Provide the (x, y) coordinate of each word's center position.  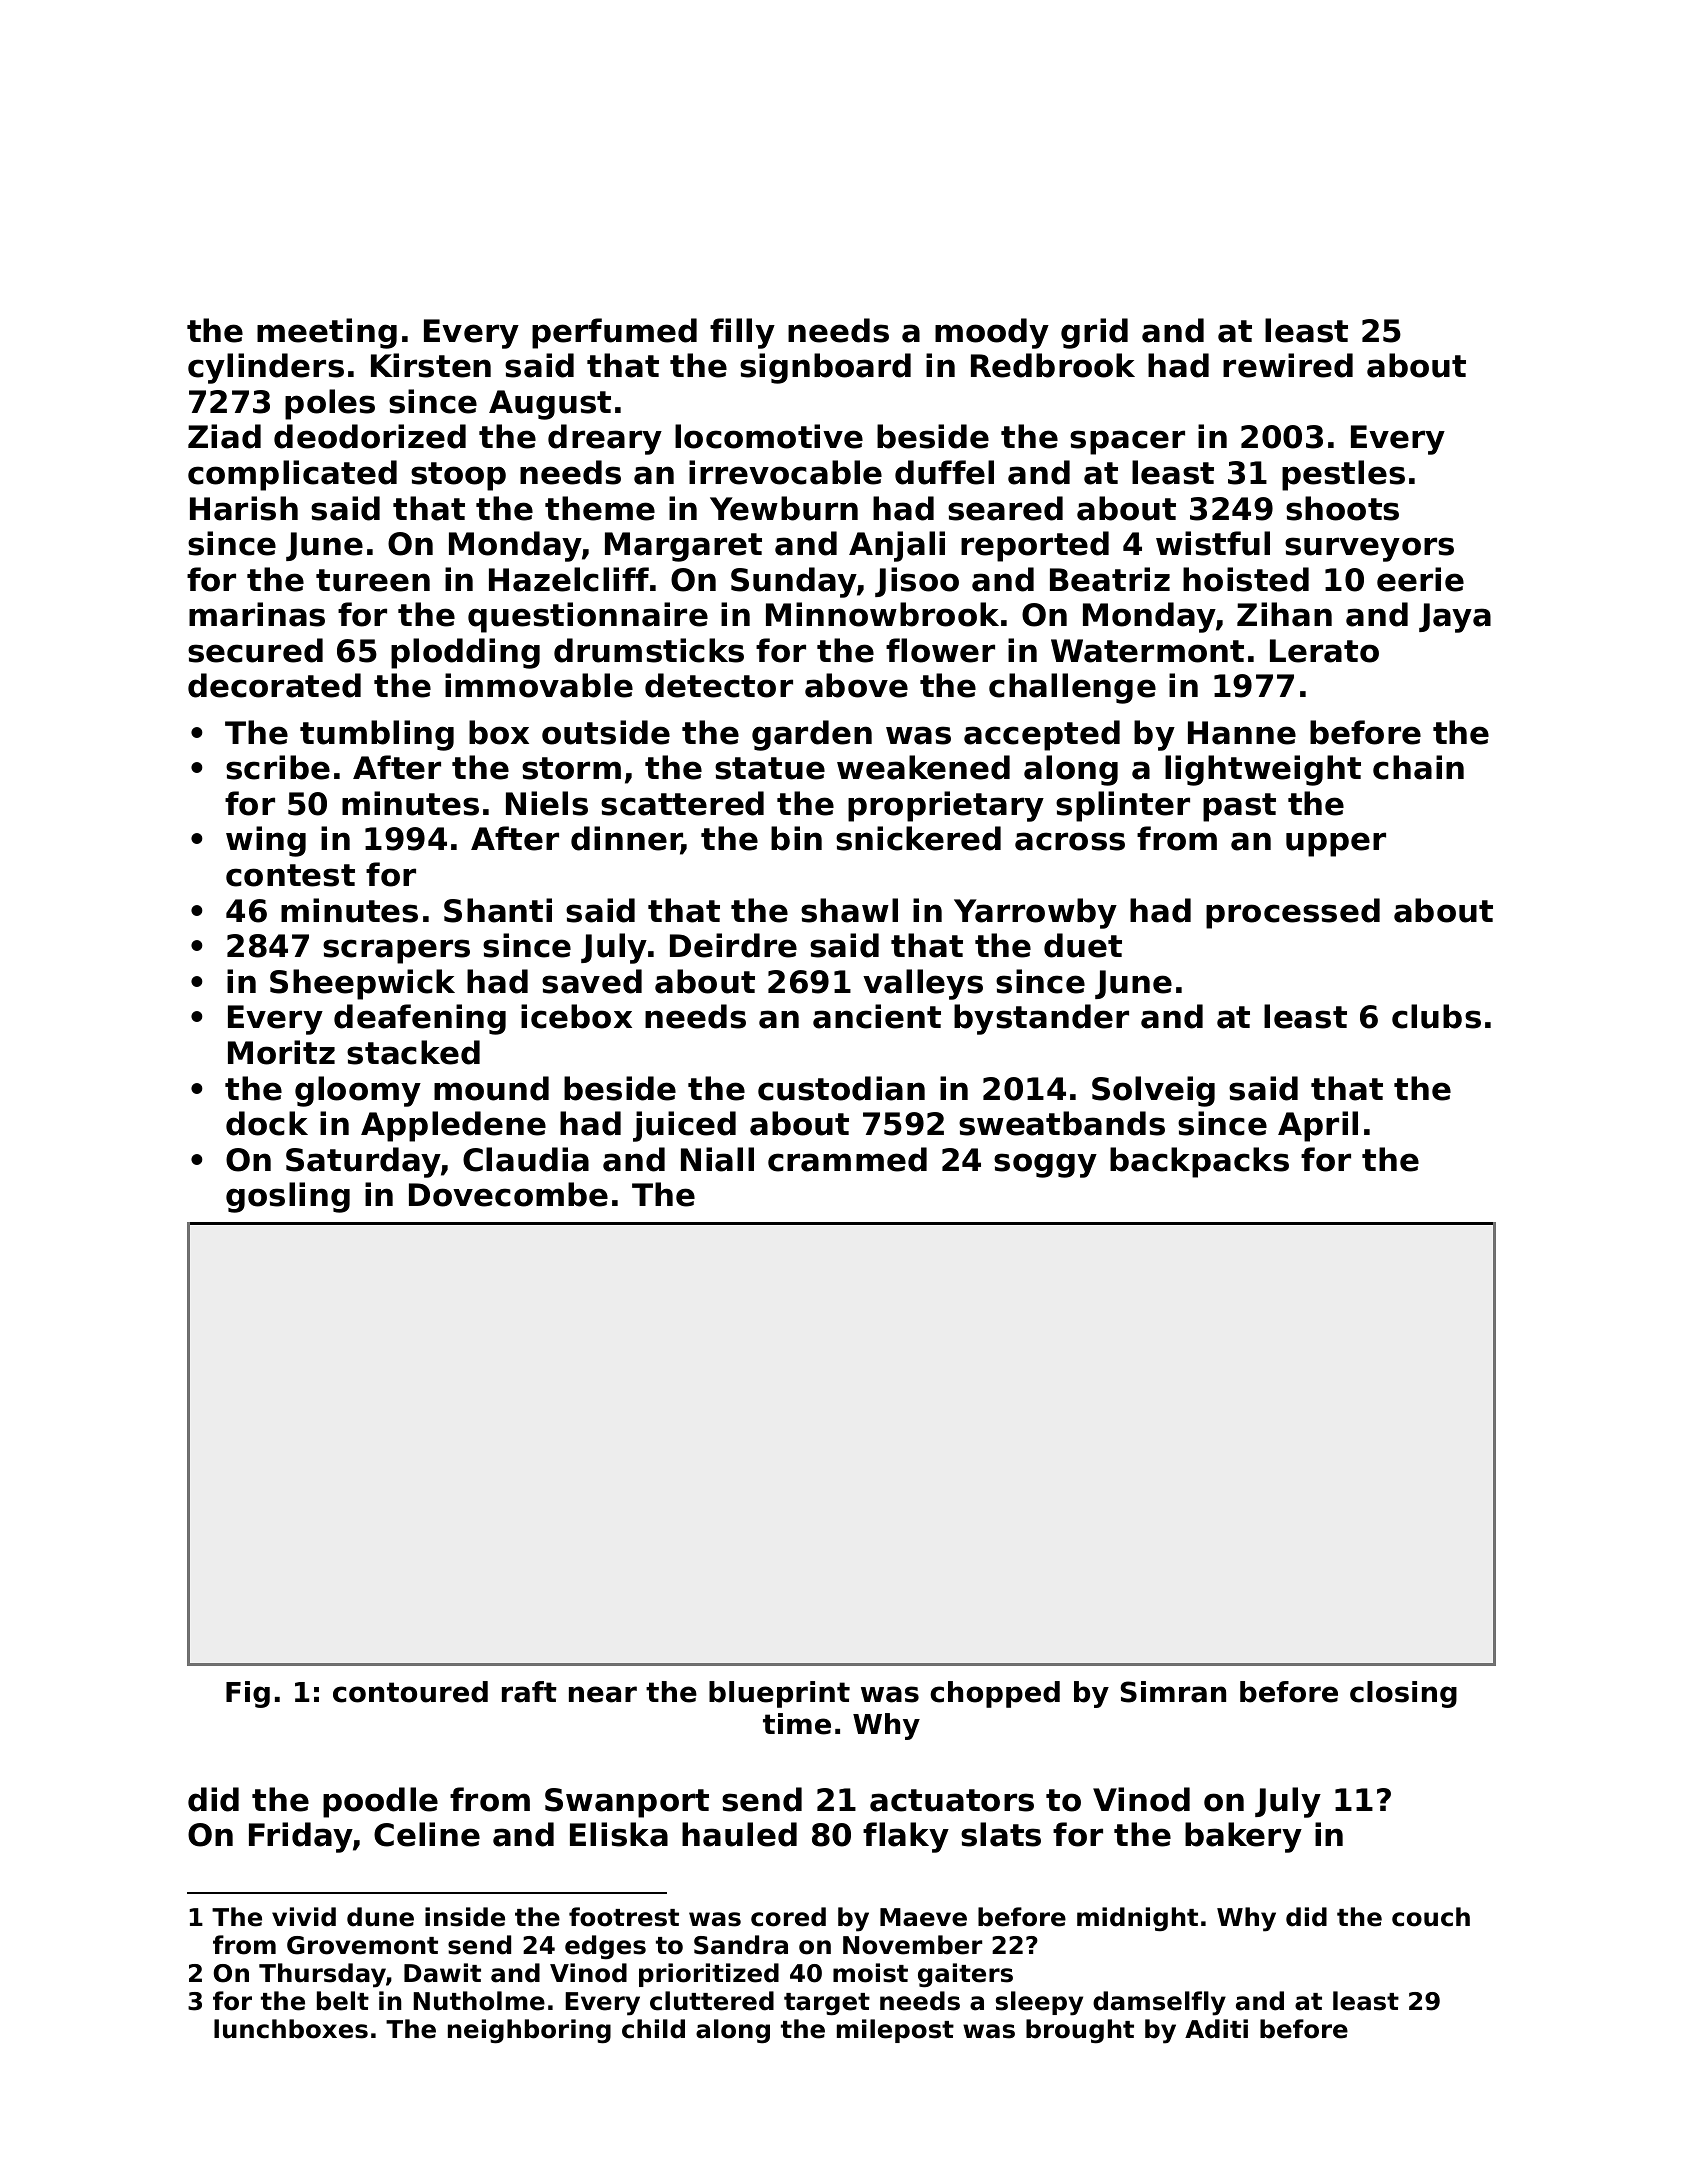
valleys (923, 984)
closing (1403, 1694)
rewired (1288, 365)
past (1239, 807)
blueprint (779, 1694)
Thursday (322, 1975)
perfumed (614, 333)
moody (992, 333)
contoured (410, 1692)
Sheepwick (362, 984)
